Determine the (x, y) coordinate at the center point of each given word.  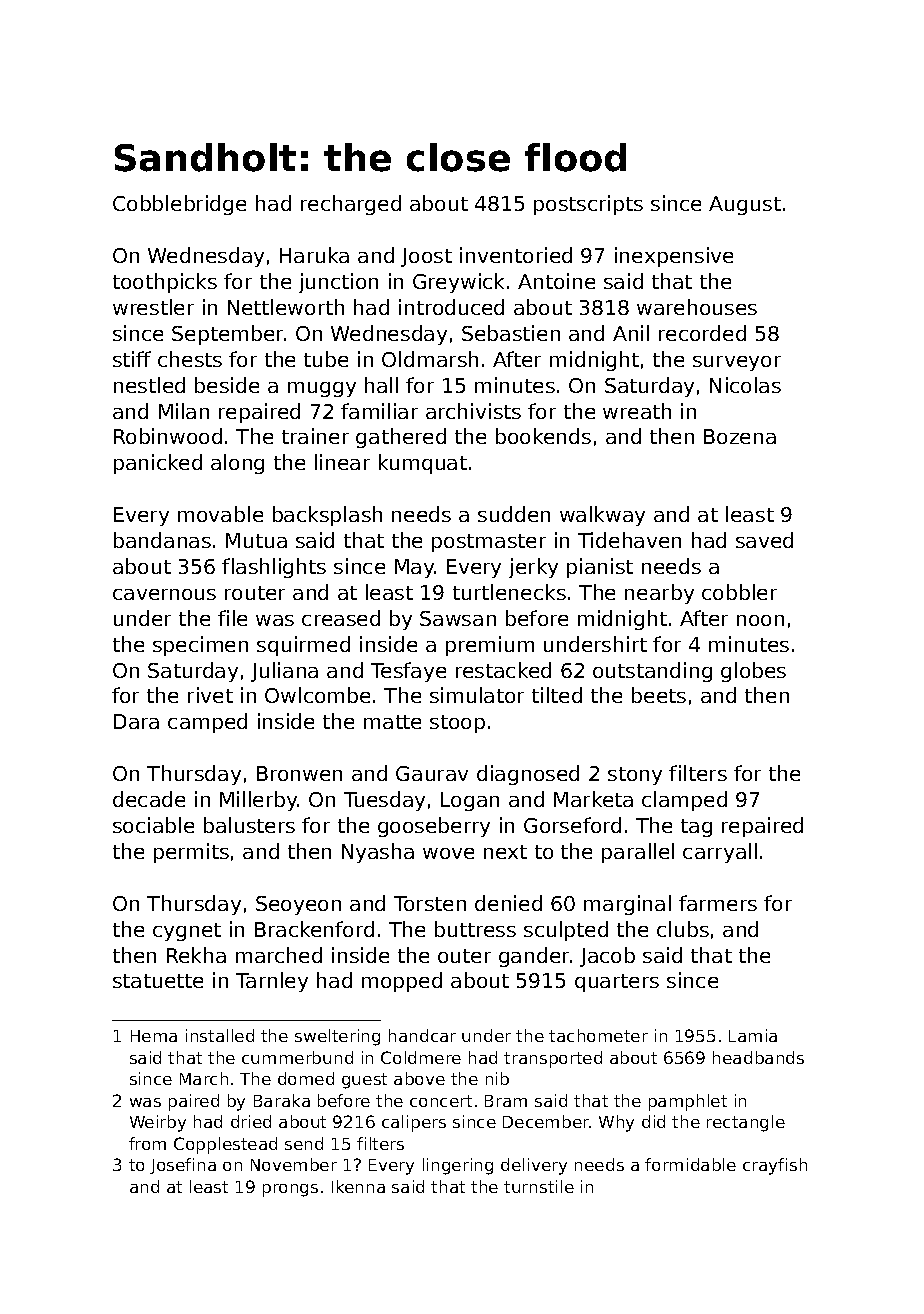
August (745, 205)
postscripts (588, 205)
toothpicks (165, 283)
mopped (402, 982)
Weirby (158, 1123)
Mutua (256, 540)
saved (764, 540)
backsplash (327, 516)
